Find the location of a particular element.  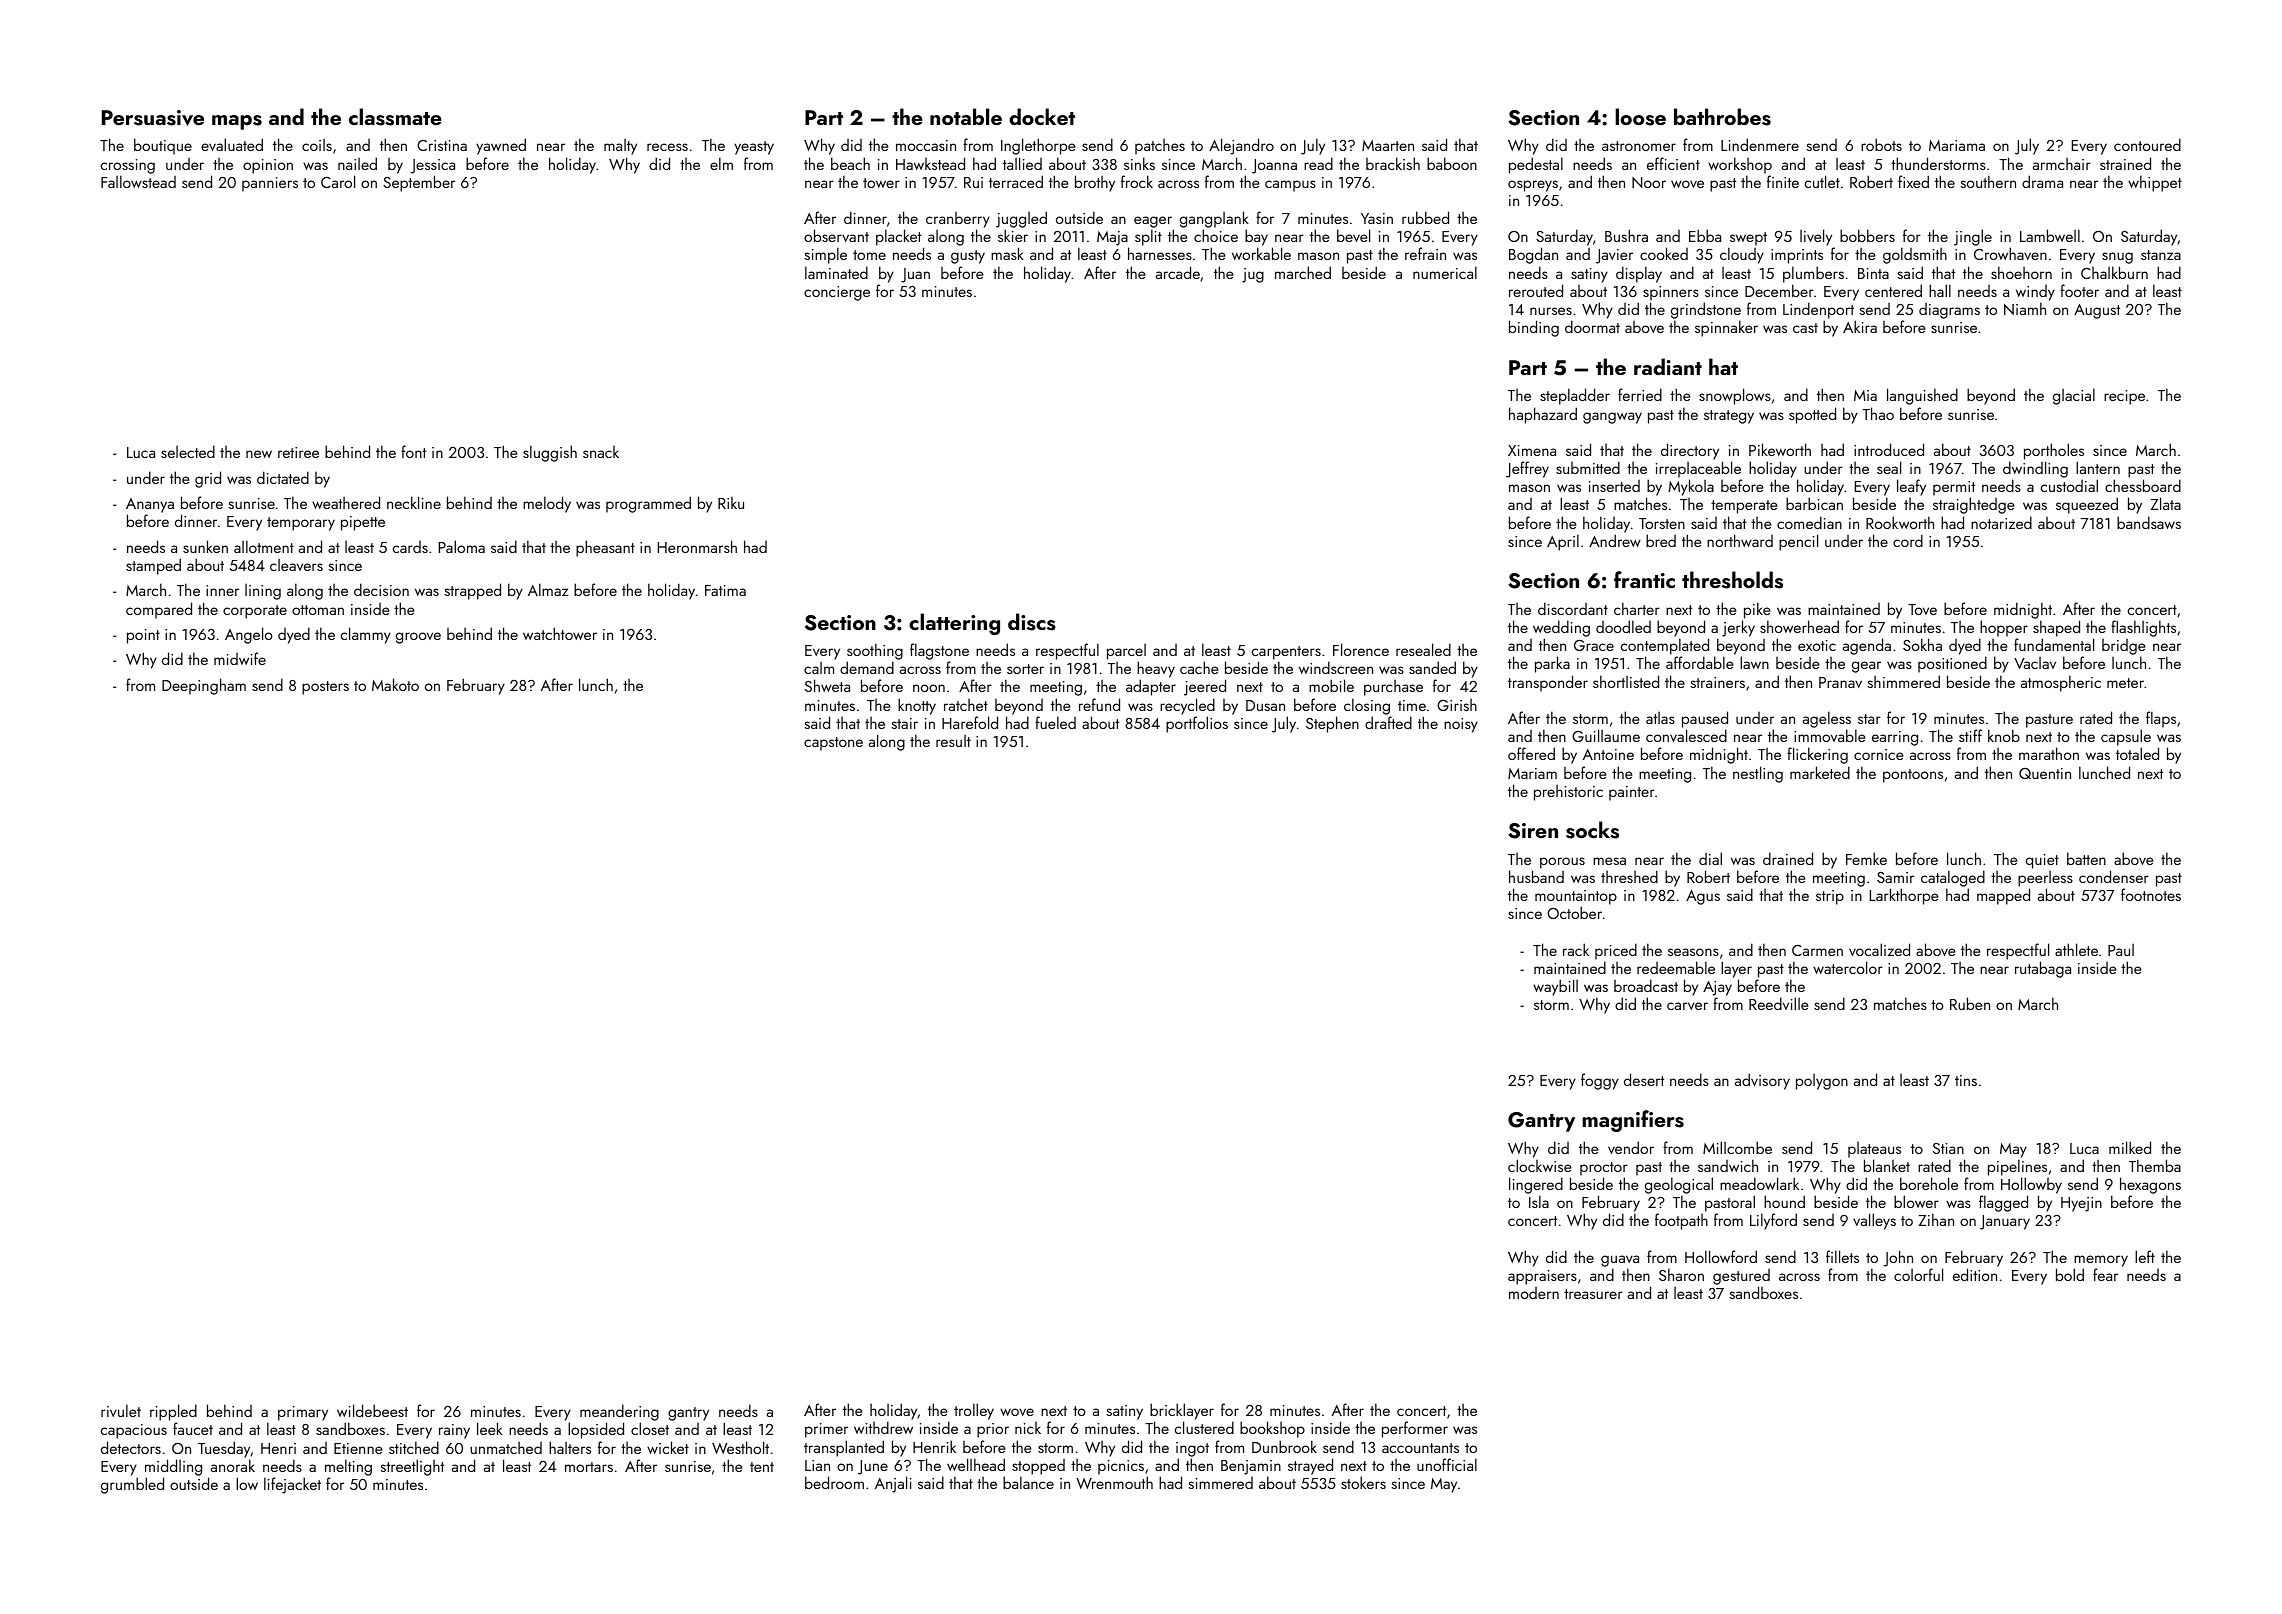

classmate is located at coordinates (395, 117).
